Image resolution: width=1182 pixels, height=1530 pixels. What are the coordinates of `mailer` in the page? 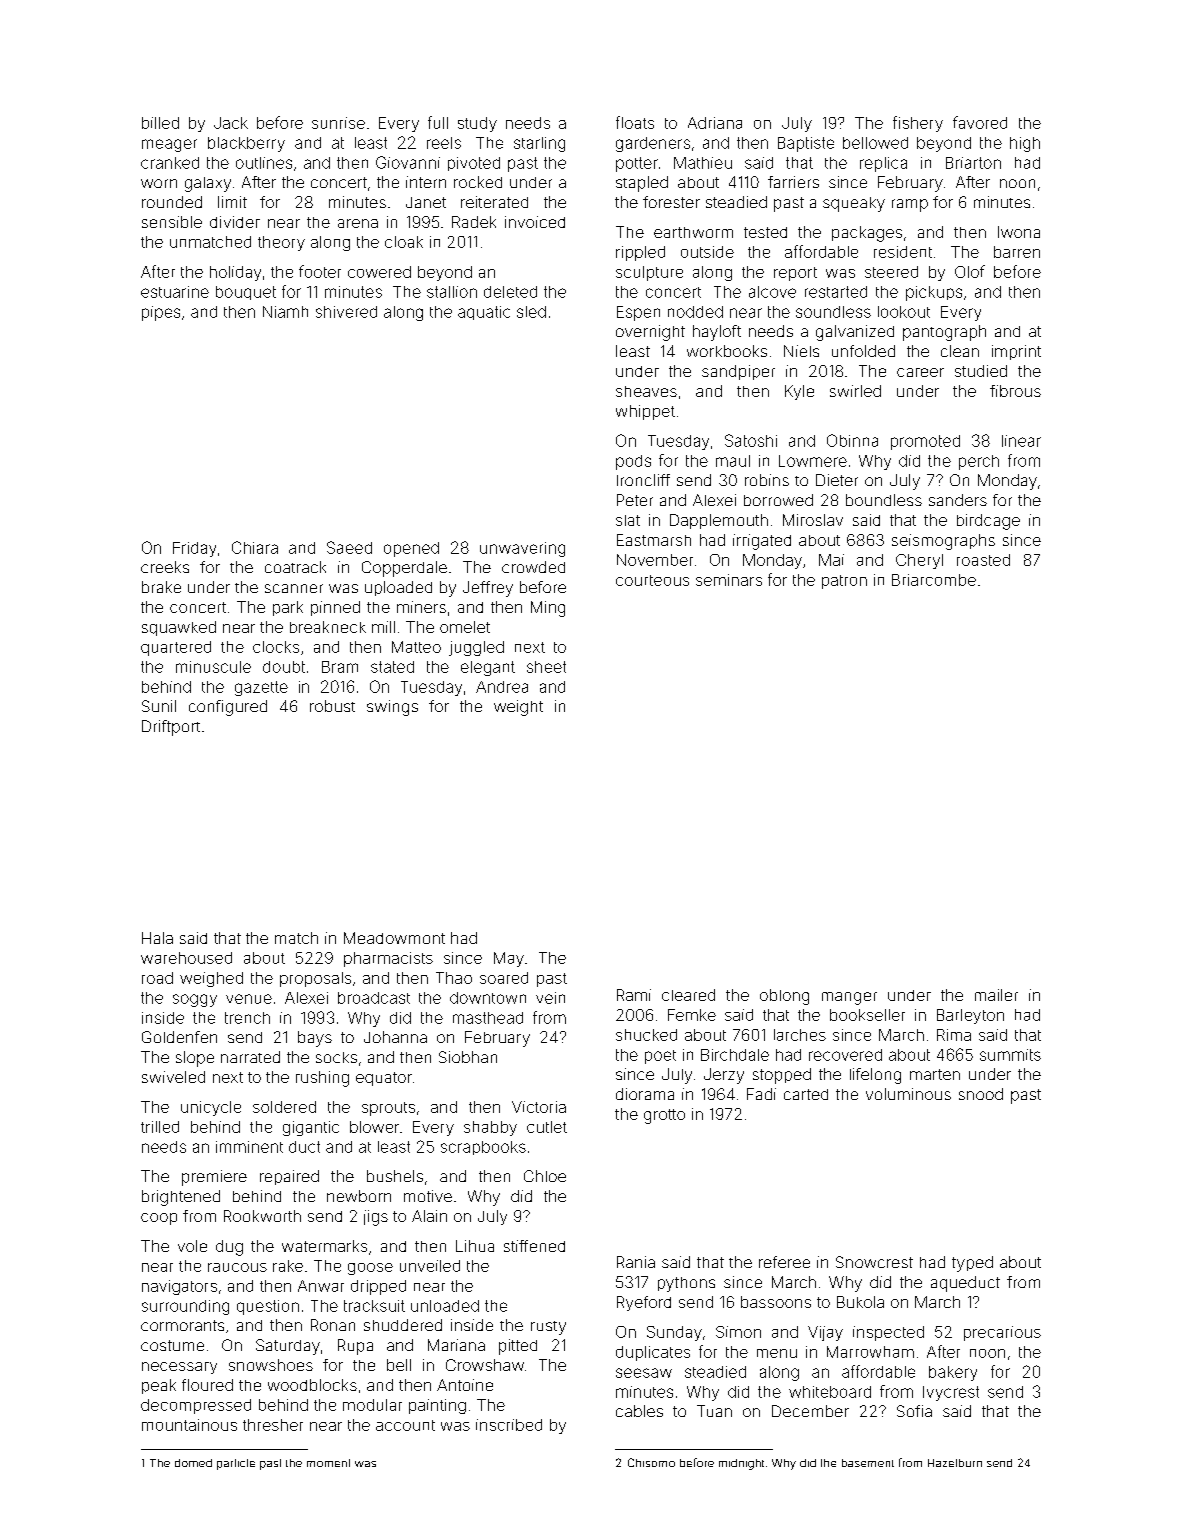 It's located at (996, 995).
